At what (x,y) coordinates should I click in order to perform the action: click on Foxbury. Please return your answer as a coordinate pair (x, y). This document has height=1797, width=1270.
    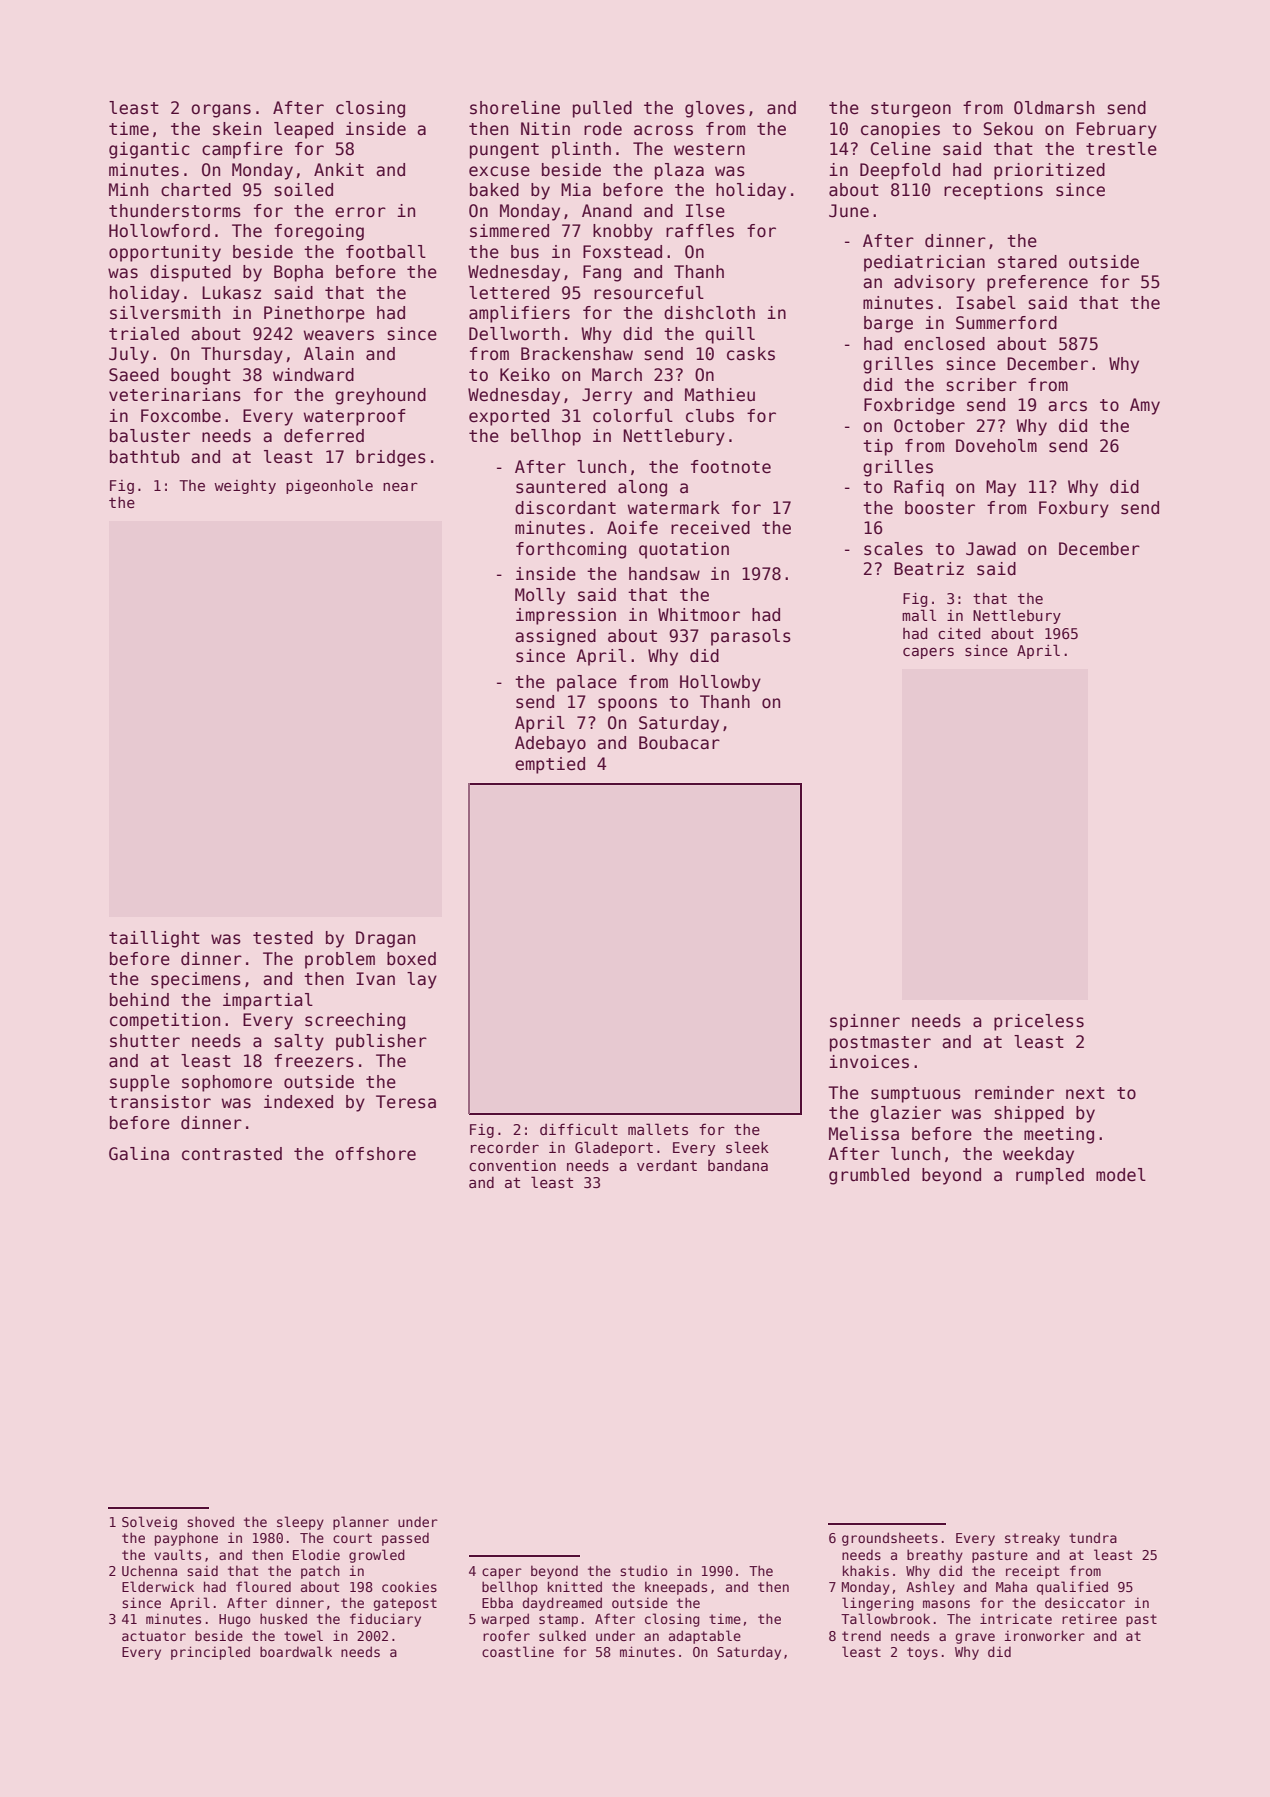
    Looking at the image, I should click on (1074, 509).
